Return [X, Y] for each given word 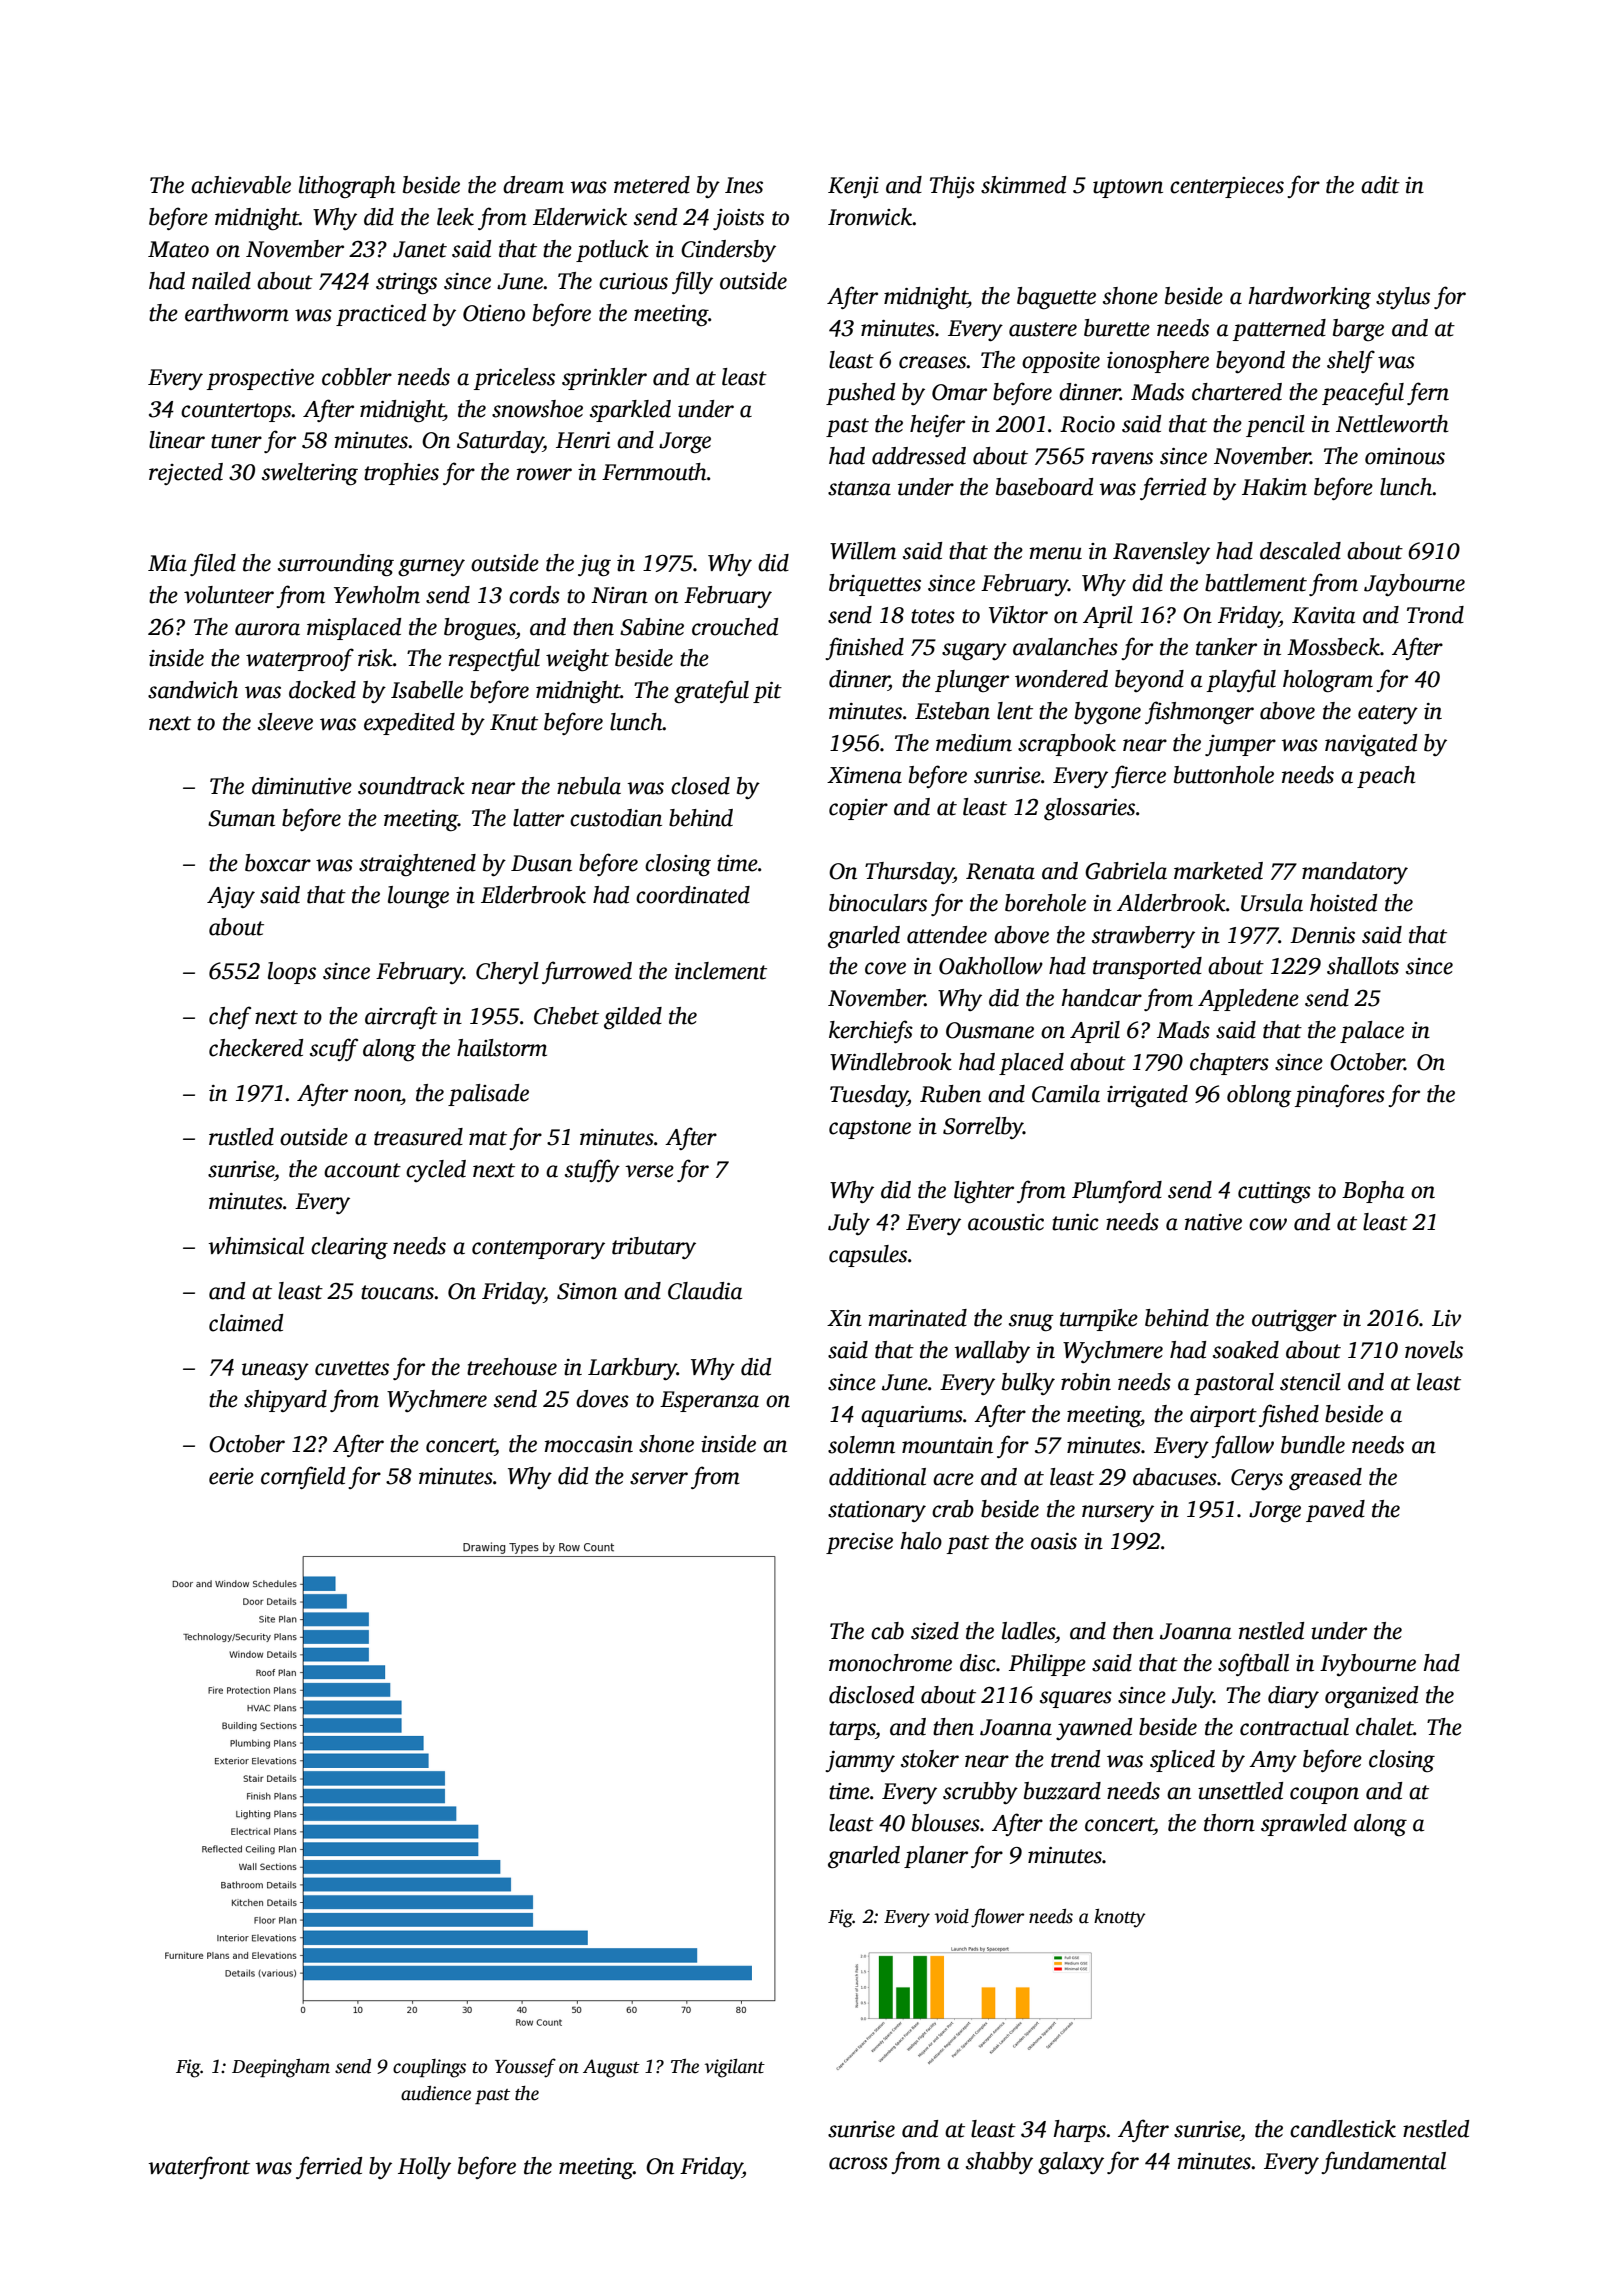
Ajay [231, 897]
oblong [1259, 1096]
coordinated [693, 895]
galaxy [1071, 2163]
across [858, 2163]
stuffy [592, 1170]
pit [767, 692]
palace [1372, 1032]
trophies [401, 474]
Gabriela [1126, 871]
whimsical [256, 1246]
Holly [424, 2168]
